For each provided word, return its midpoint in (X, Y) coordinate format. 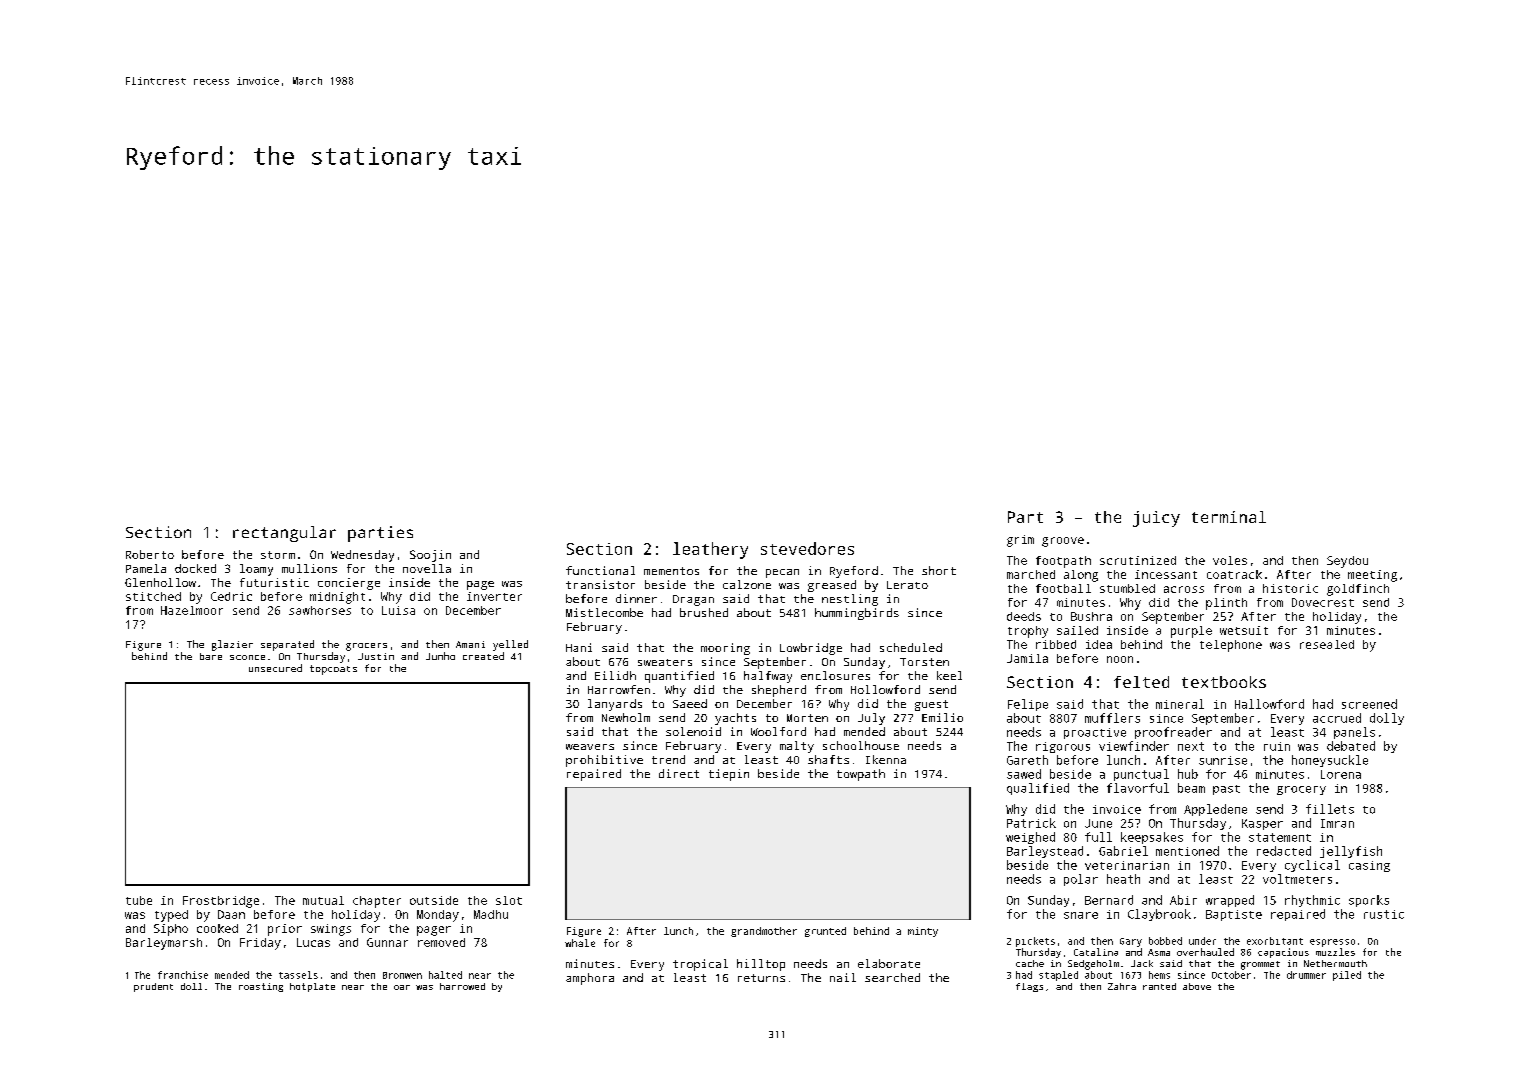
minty (923, 932)
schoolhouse (861, 745)
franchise (183, 975)
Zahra (1122, 986)
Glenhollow (160, 582)
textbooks (1224, 682)
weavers (590, 747)
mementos (671, 571)
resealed (1327, 644)
